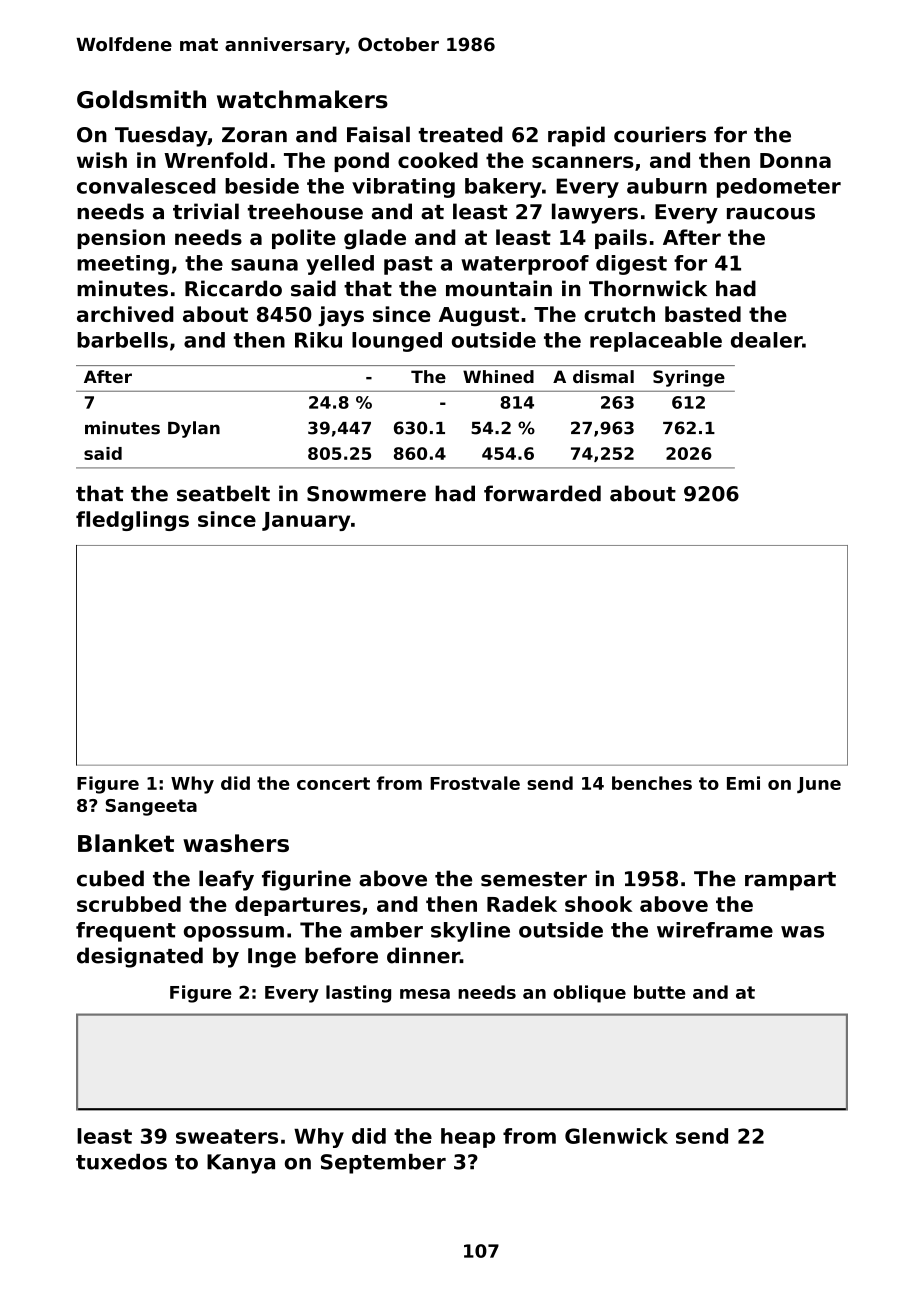  What do you see at coordinates (341, 316) in the screenshot?
I see `jays` at bounding box center [341, 316].
